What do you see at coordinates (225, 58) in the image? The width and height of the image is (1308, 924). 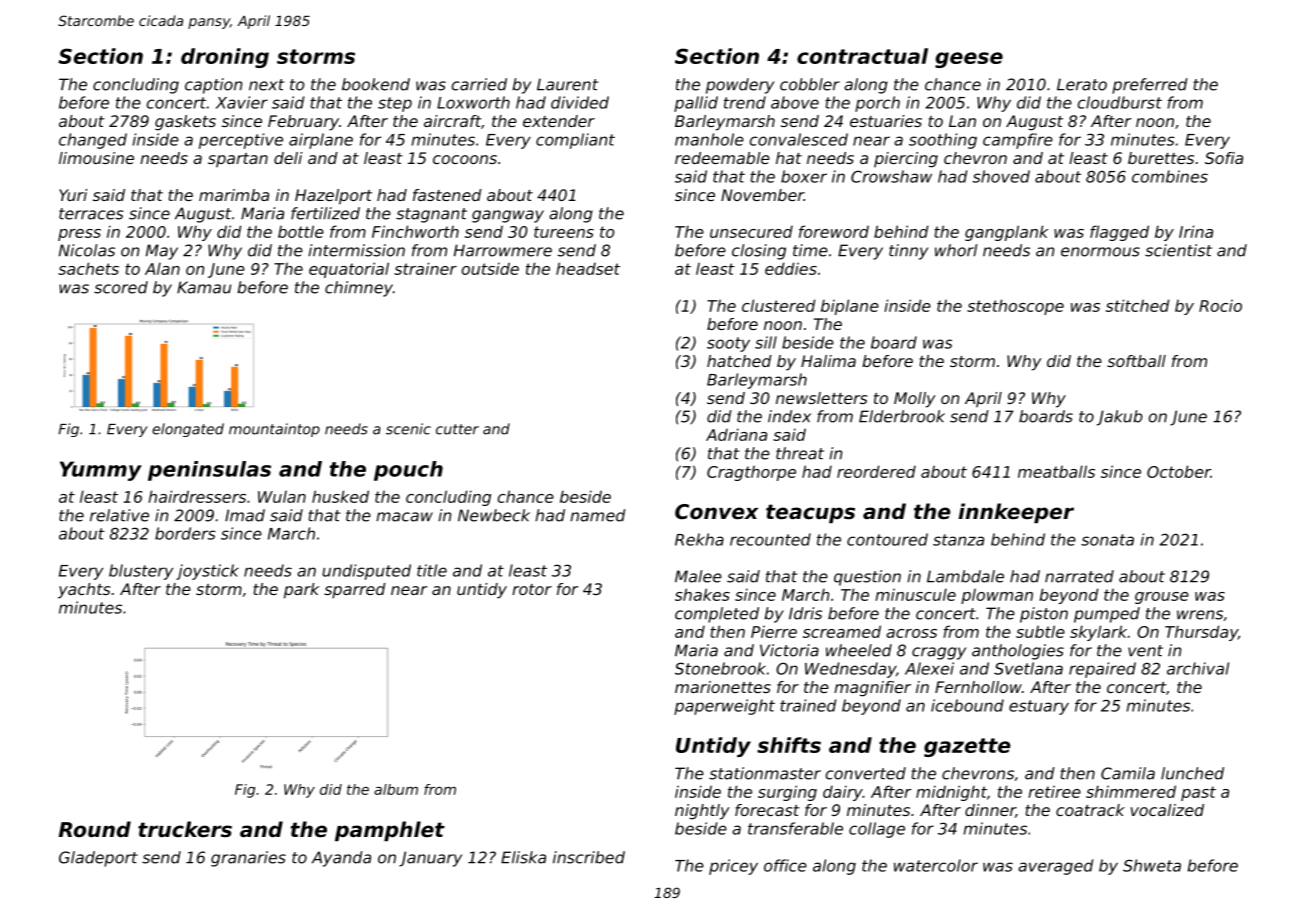 I see `droning` at bounding box center [225, 58].
